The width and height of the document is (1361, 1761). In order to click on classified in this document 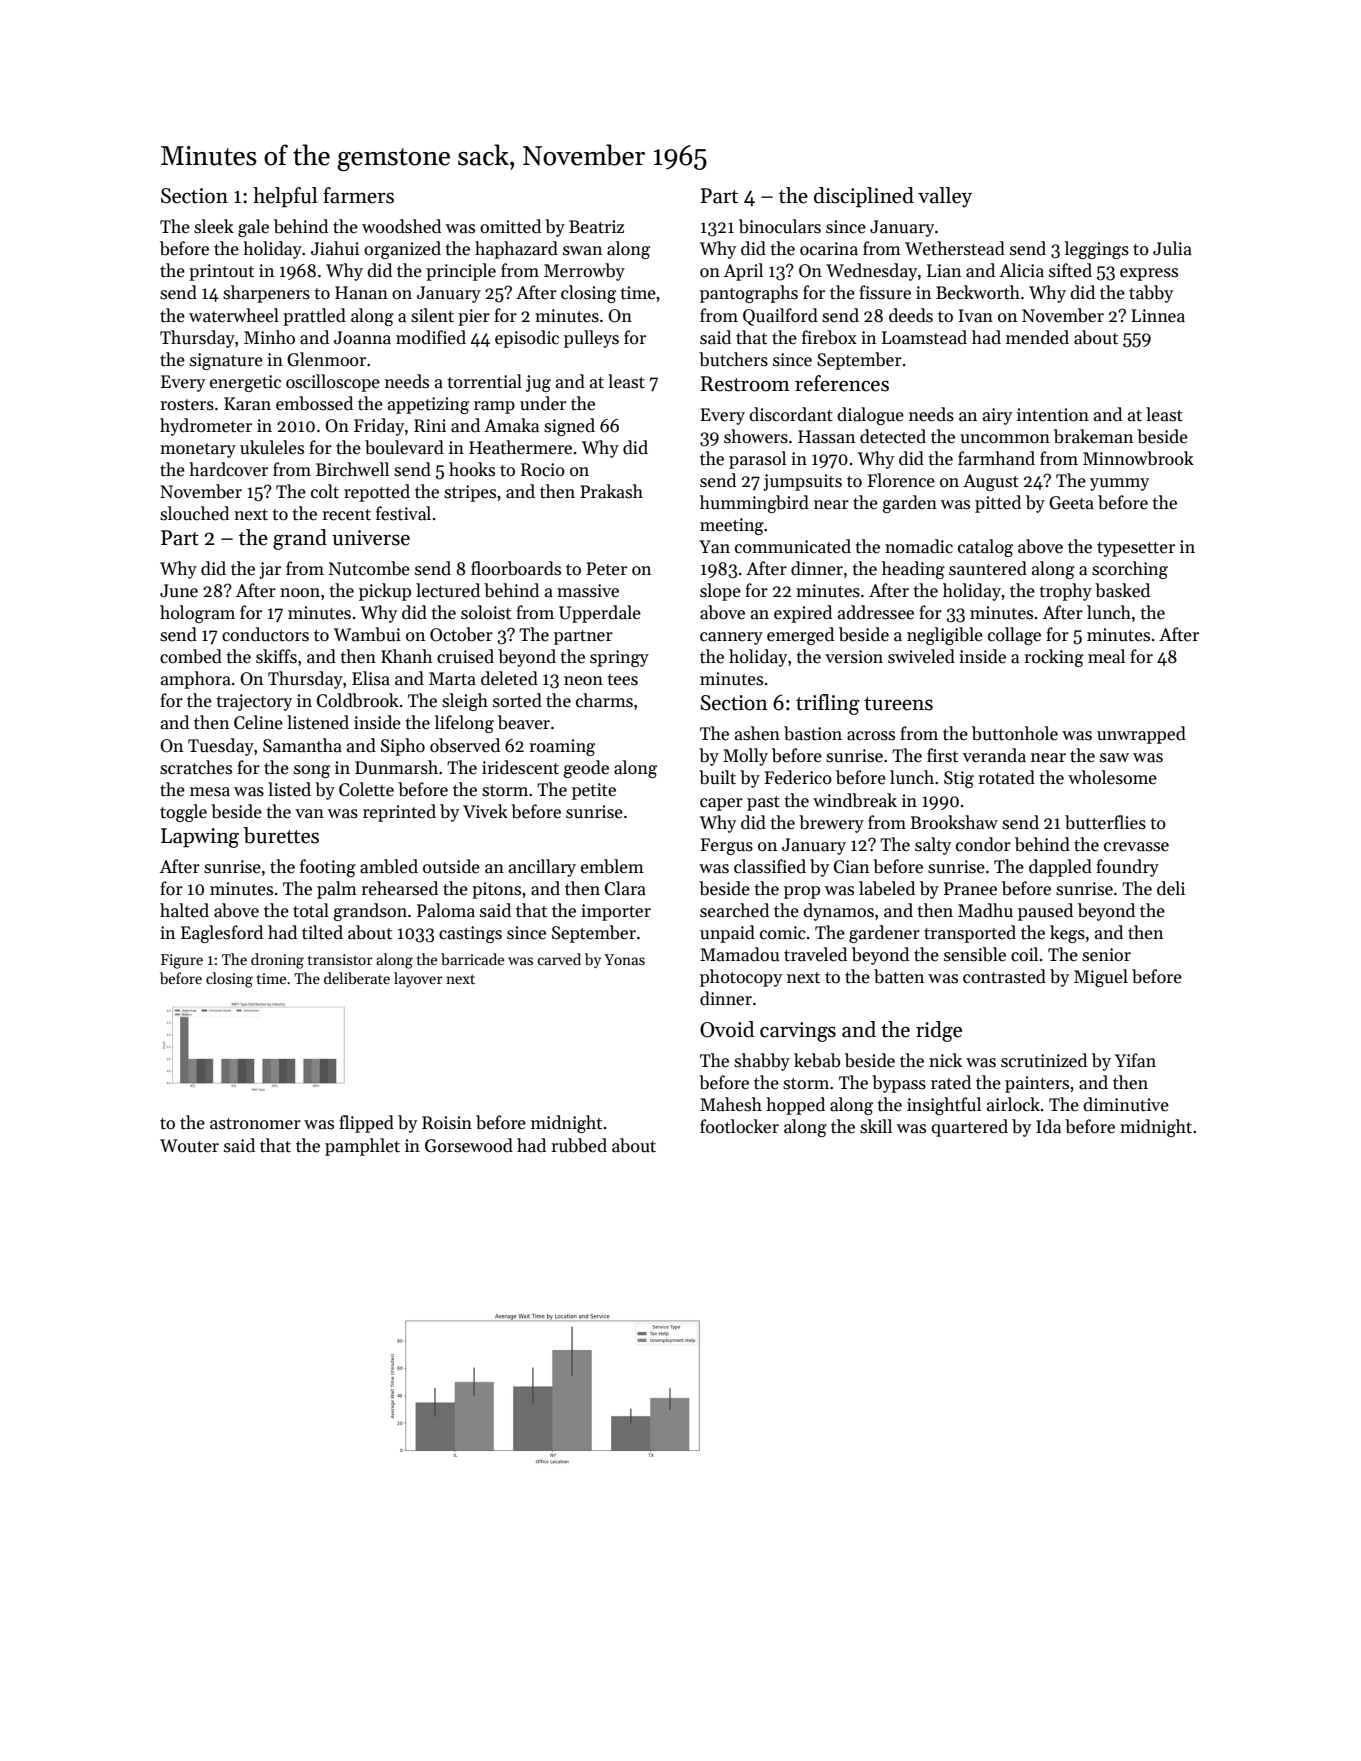, I will do `click(770, 866)`.
